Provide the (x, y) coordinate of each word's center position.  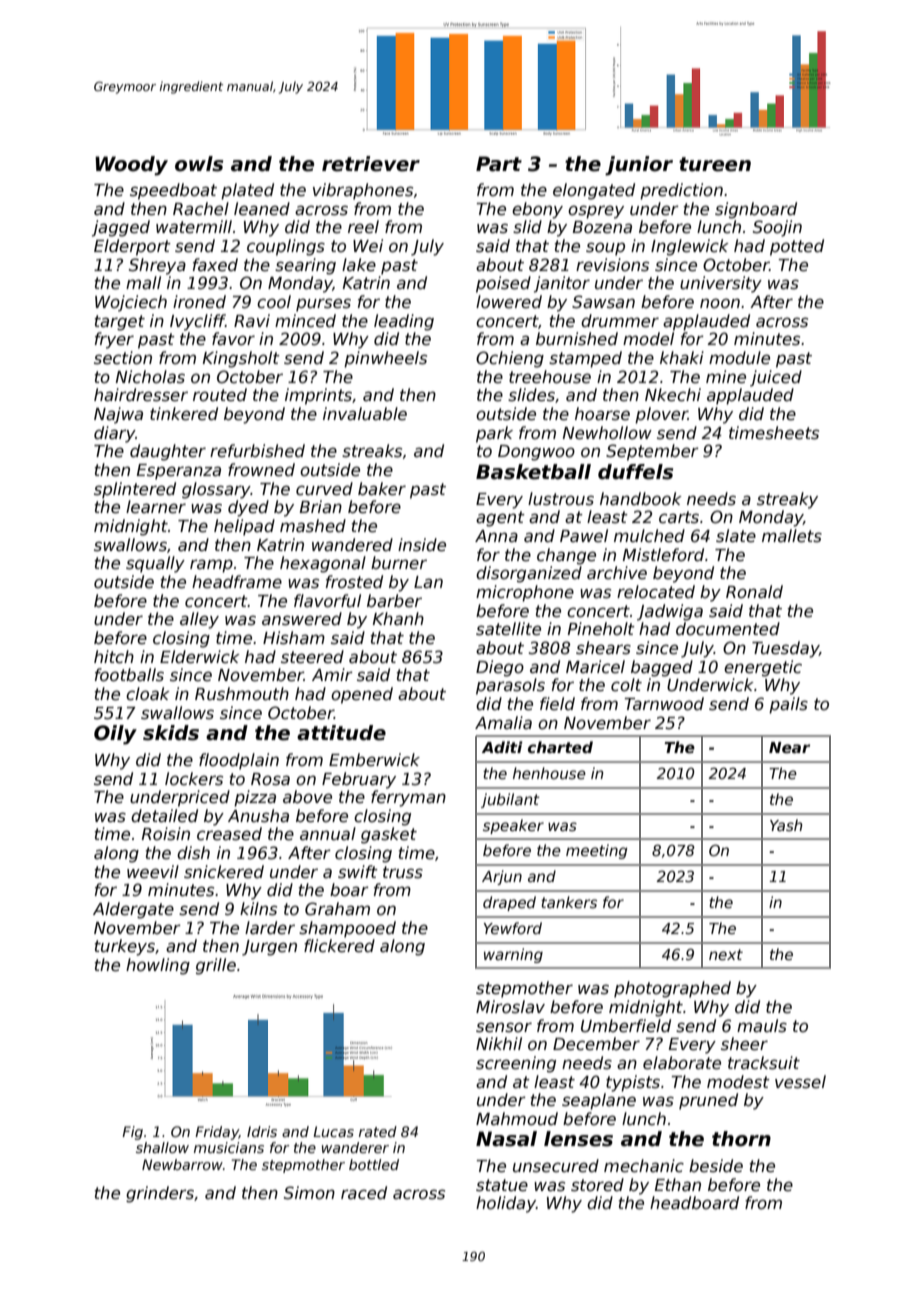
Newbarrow (182, 1164)
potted (797, 247)
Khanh (398, 618)
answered (302, 619)
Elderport (132, 247)
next (726, 954)
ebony (537, 210)
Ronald (754, 591)
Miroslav (510, 1007)
